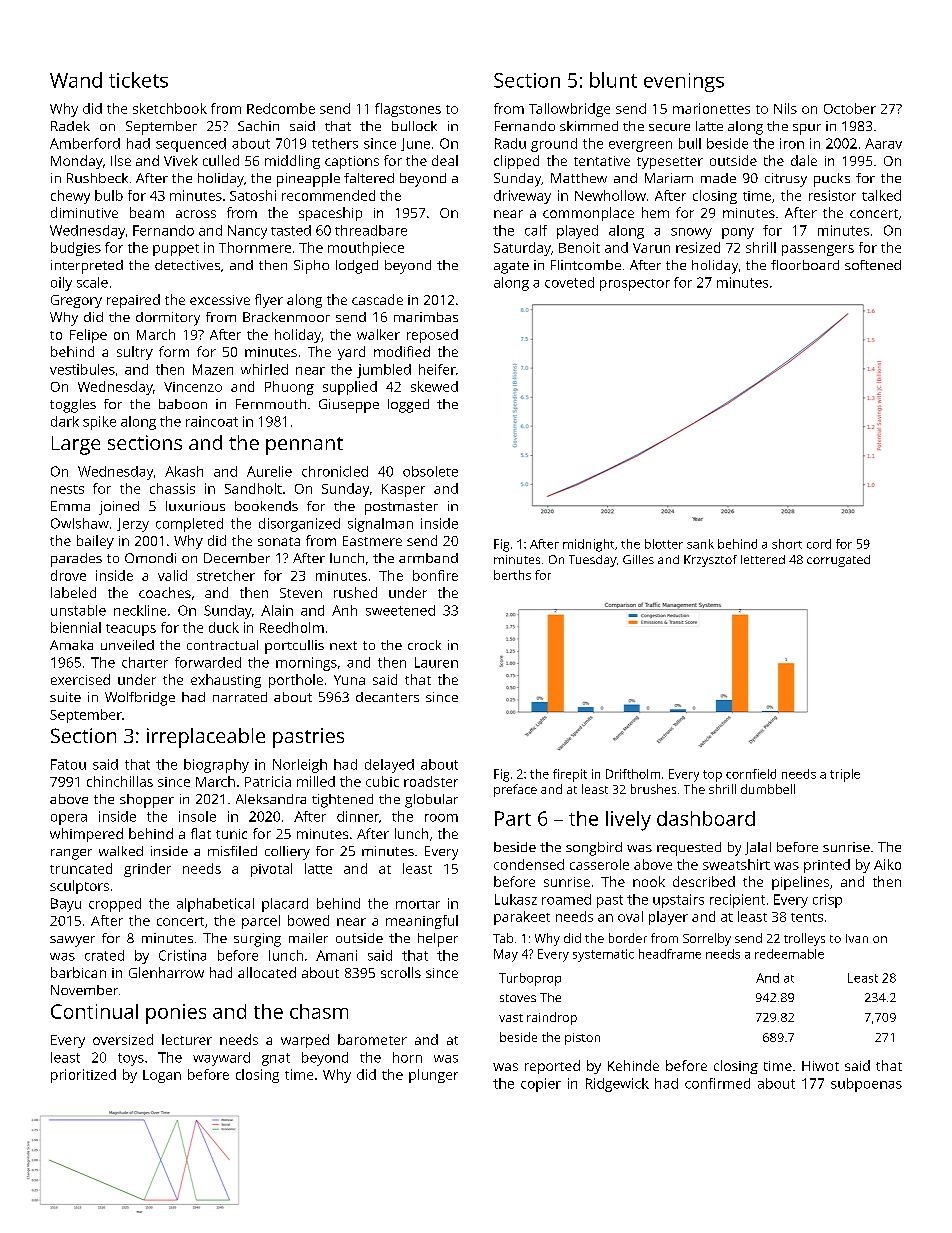 This image has height=1233, width=952. Describe the element at coordinates (635, 285) in the image. I see `prospector` at that location.
